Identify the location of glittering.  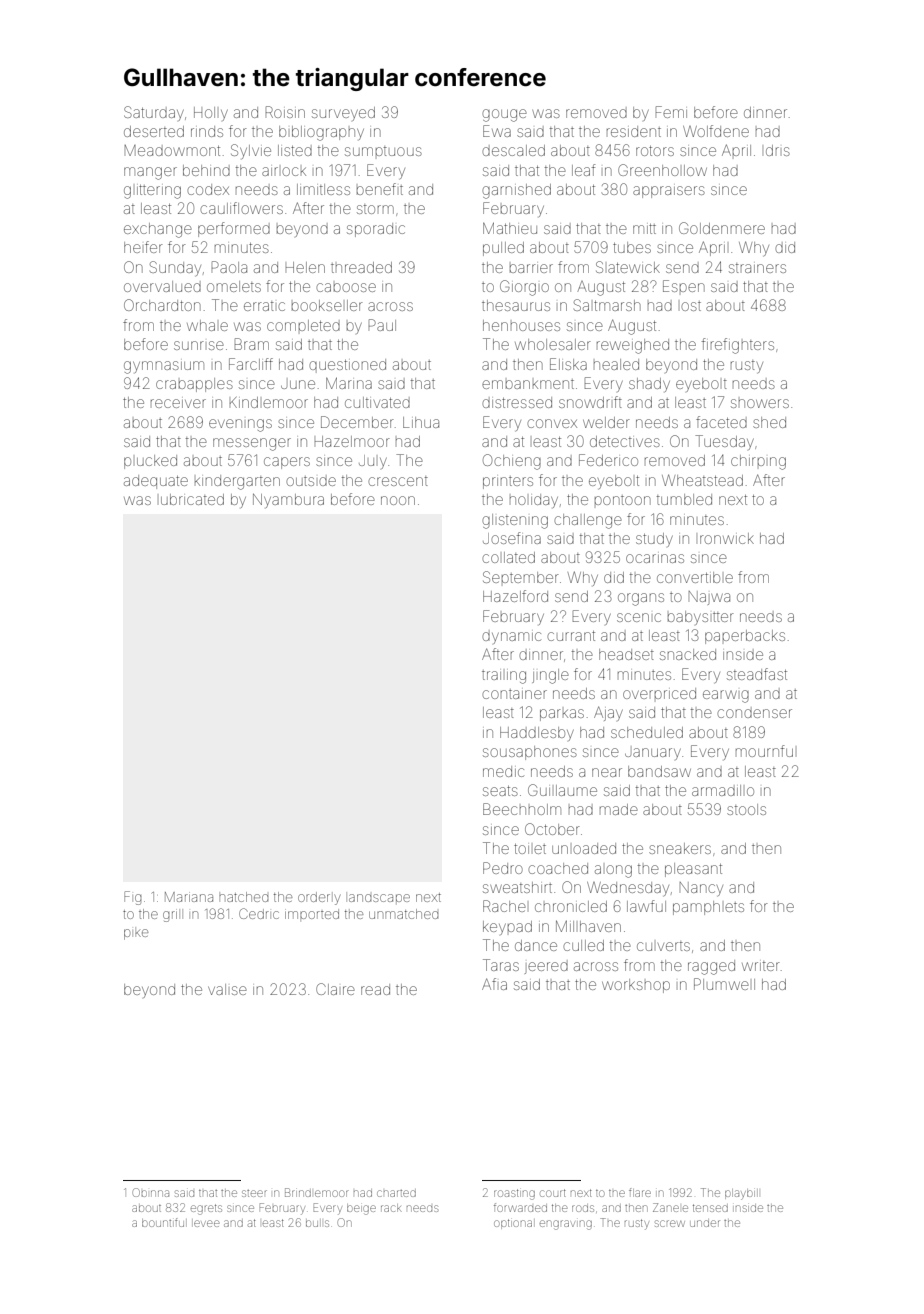
(152, 192).
